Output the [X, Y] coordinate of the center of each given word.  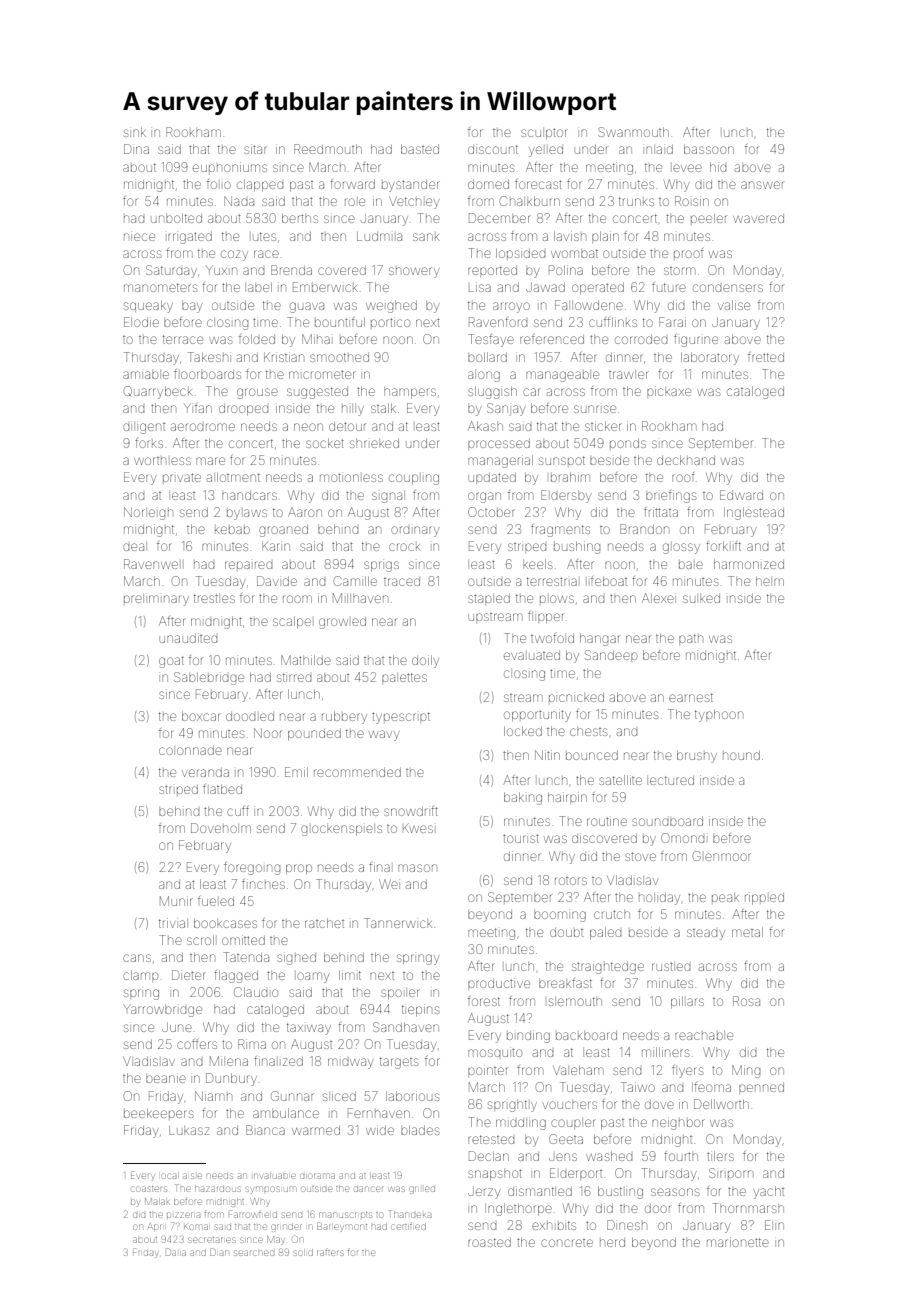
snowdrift [411, 811]
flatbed [222, 789]
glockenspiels [341, 830]
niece [139, 237]
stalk [383, 408]
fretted [766, 357]
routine [607, 821]
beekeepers [158, 1113]
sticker [603, 426]
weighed [391, 307]
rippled [764, 898]
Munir [176, 901]
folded [257, 339]
